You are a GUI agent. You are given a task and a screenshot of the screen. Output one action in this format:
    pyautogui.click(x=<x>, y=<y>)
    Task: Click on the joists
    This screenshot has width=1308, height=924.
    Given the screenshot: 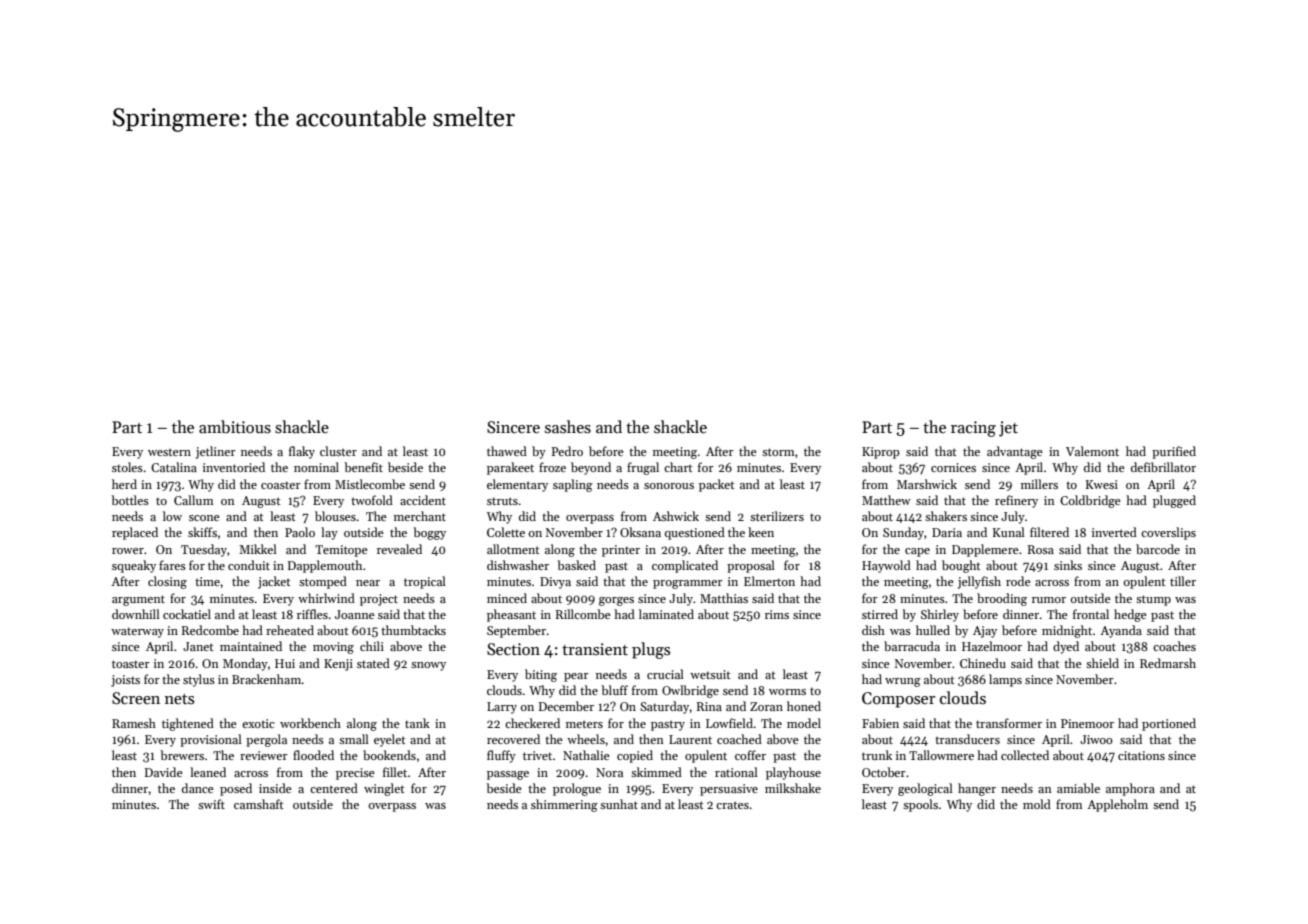 What is the action you would take?
    pyautogui.click(x=125, y=681)
